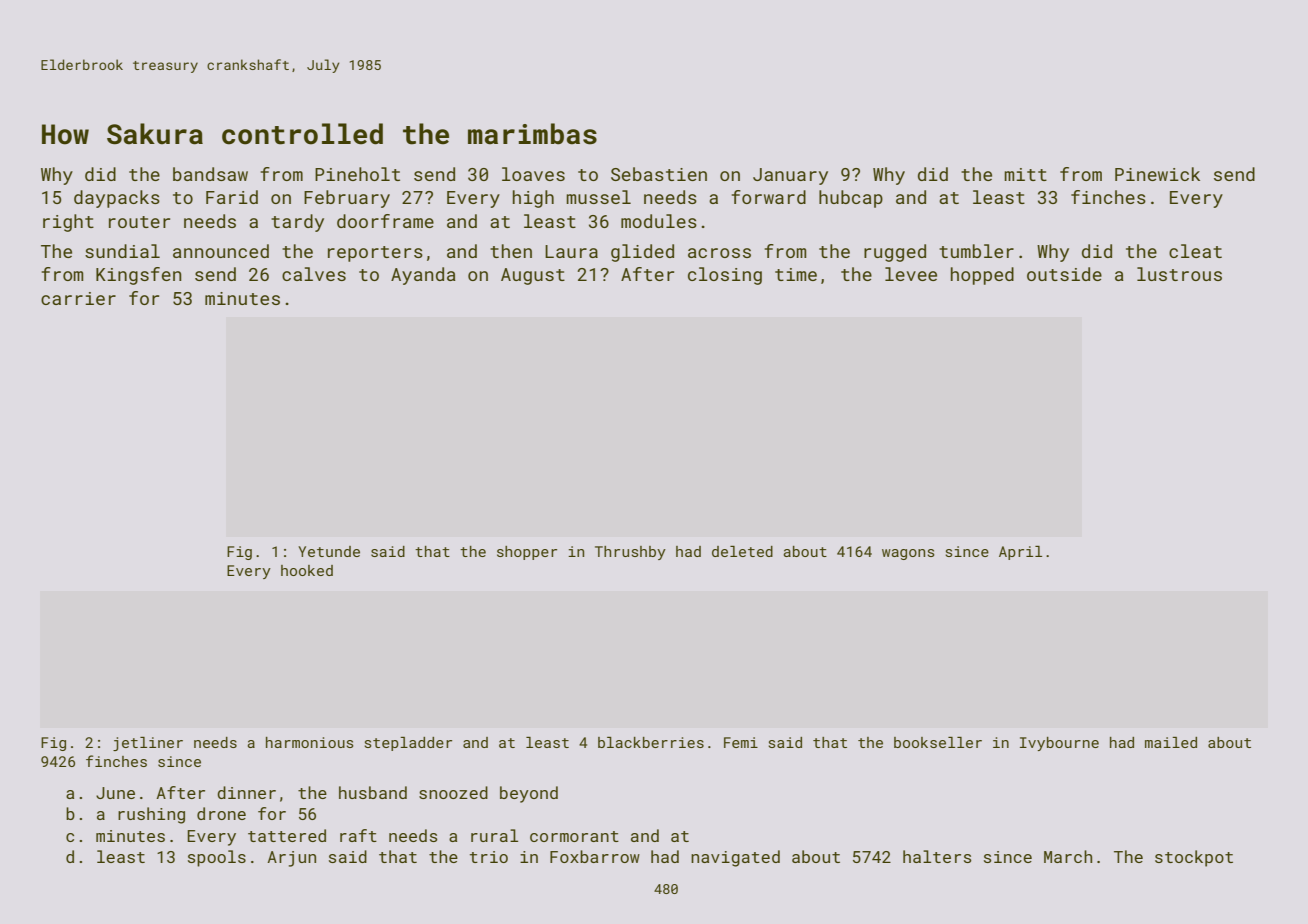 This screenshot has width=1308, height=924. What do you see at coordinates (210, 174) in the screenshot?
I see `bandsaw` at bounding box center [210, 174].
